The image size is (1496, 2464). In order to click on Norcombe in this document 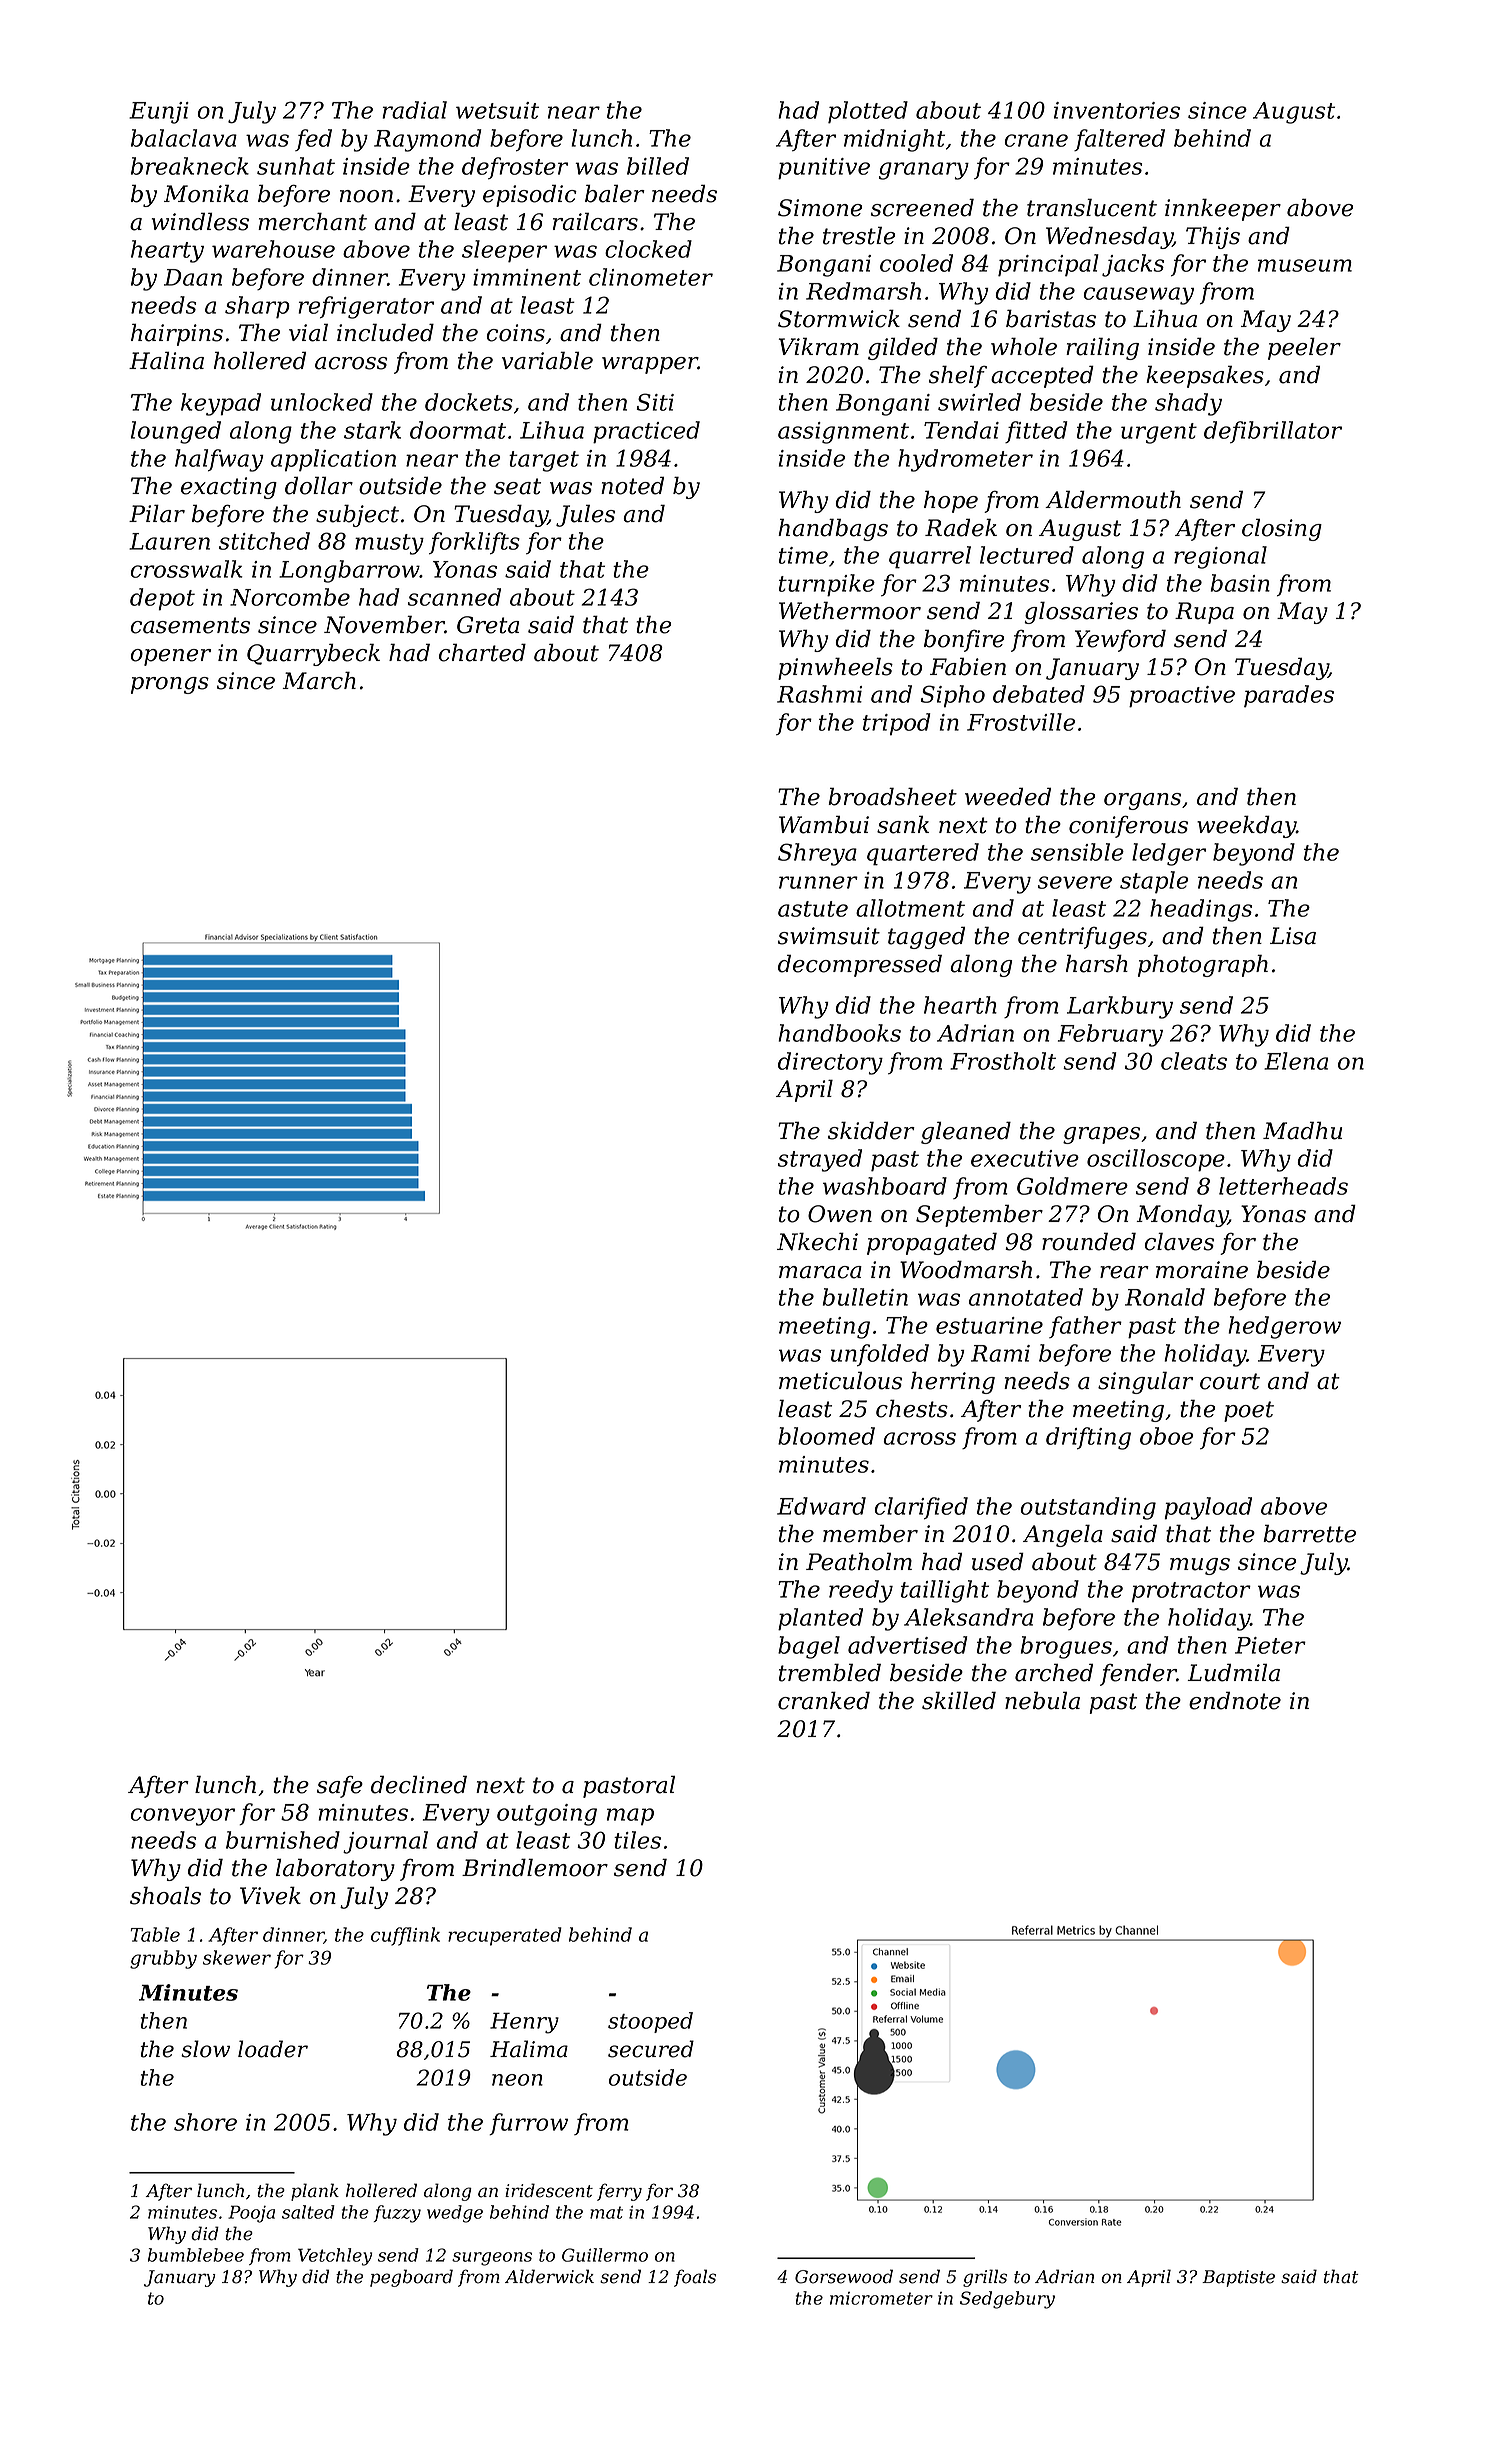, I will do `click(290, 597)`.
